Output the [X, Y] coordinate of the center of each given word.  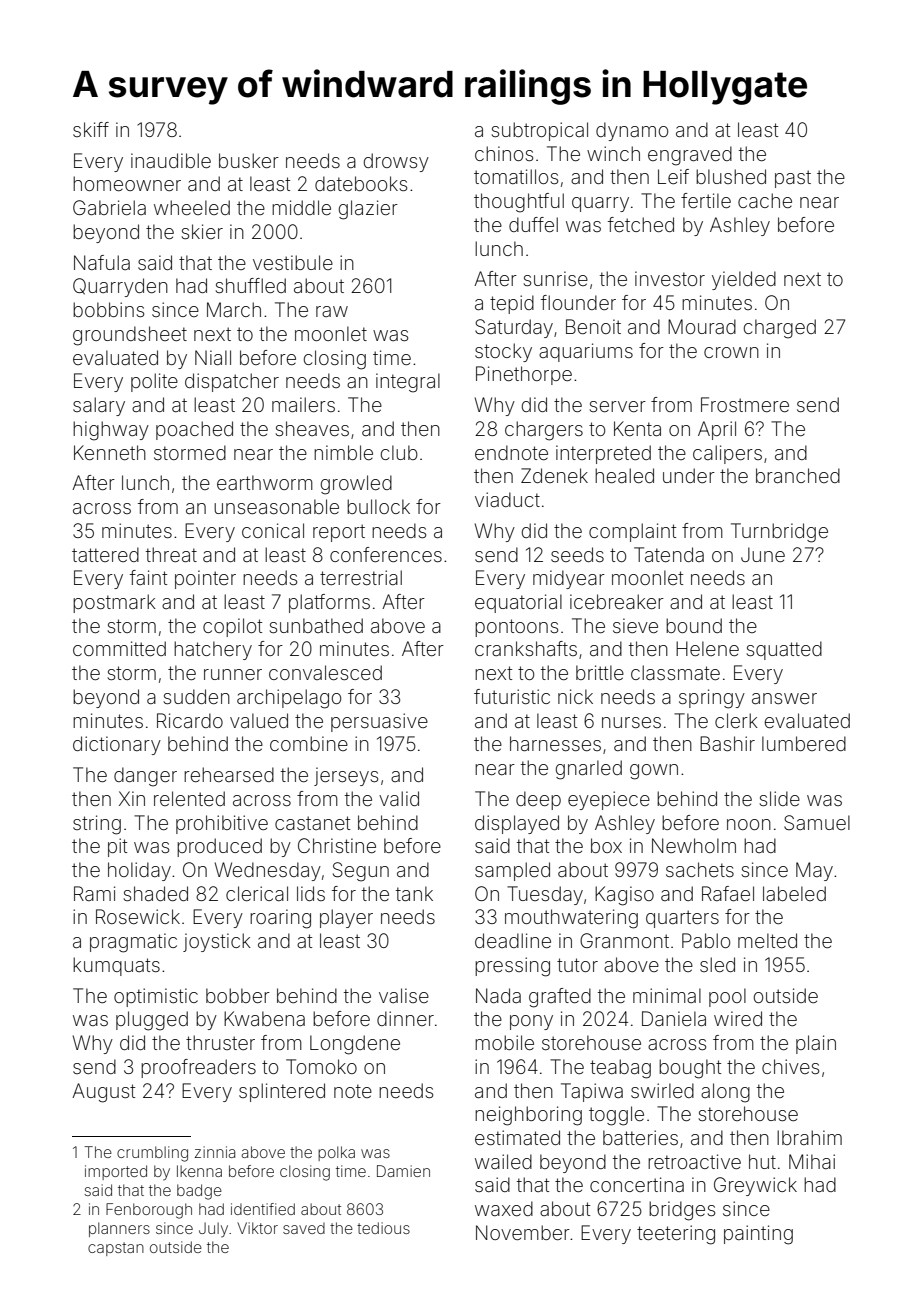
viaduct [507, 499]
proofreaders [198, 1068]
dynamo [632, 131]
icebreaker [617, 601]
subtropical [539, 131]
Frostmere [745, 404]
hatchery [213, 650]
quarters [682, 919]
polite [154, 382]
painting [758, 1235]
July [213, 1229]
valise [404, 995]
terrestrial [361, 577]
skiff [91, 129]
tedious [383, 1228]
